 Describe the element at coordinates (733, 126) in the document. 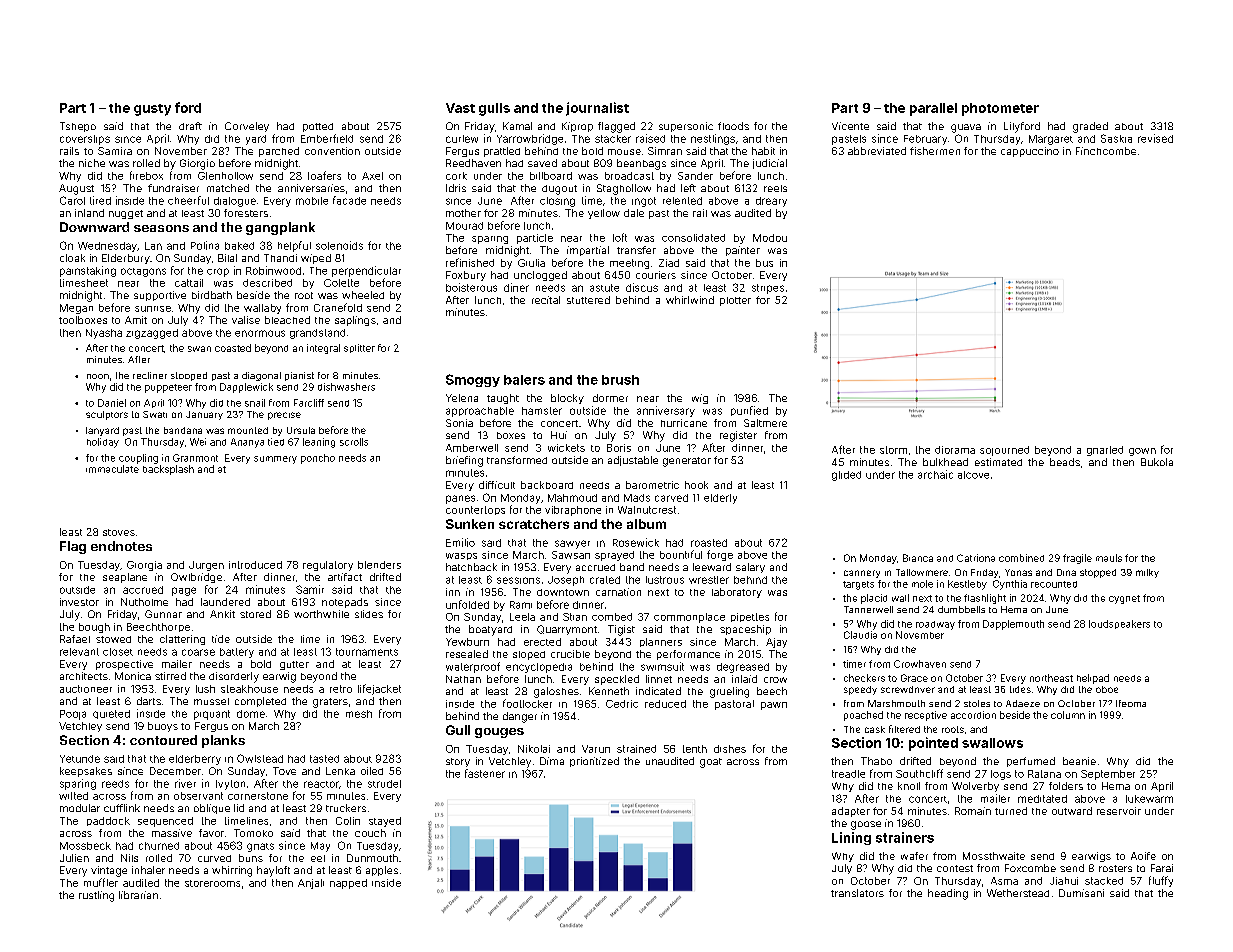

I see `floods` at that location.
